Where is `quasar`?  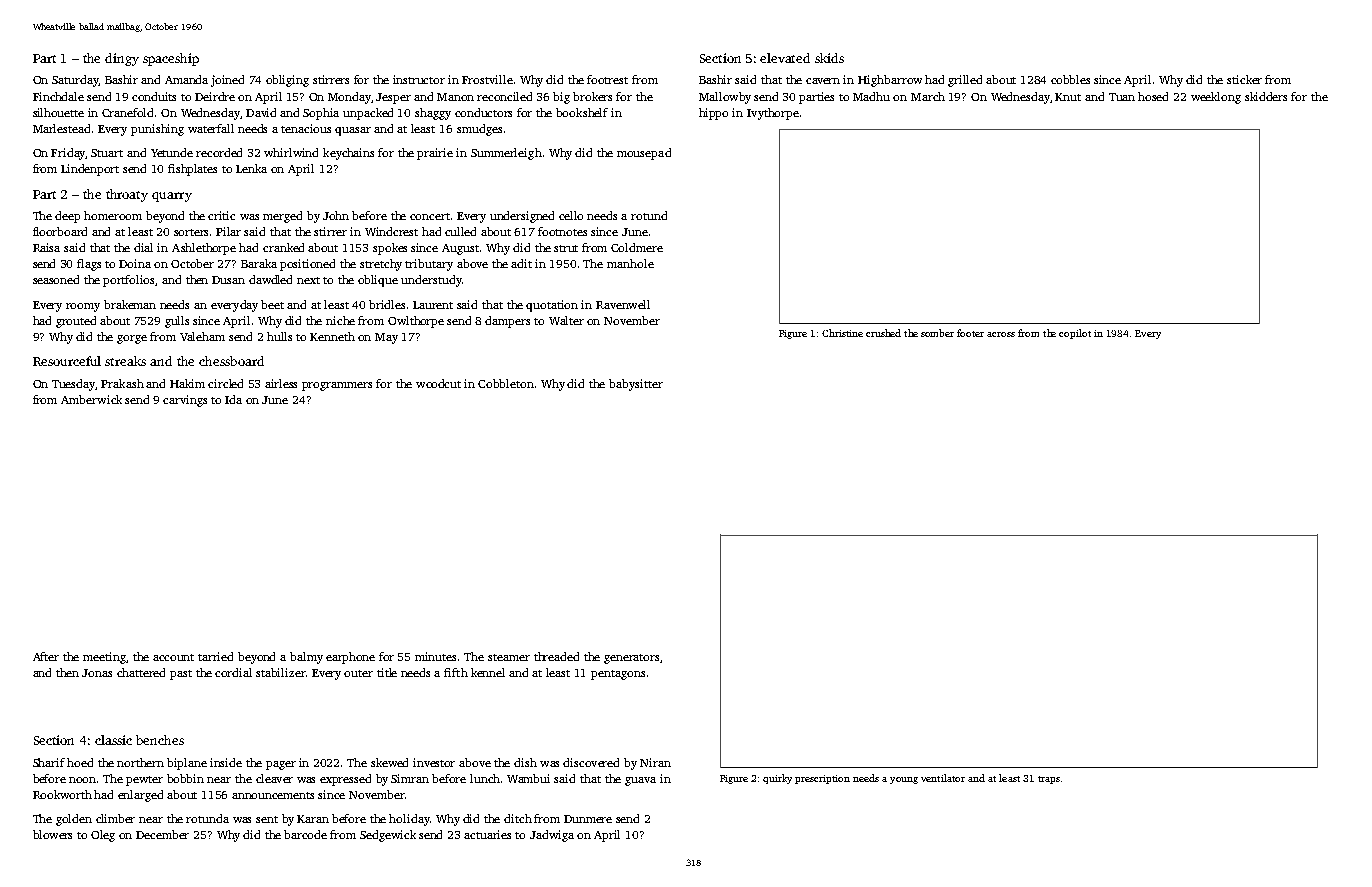
quasar is located at coordinates (353, 131).
